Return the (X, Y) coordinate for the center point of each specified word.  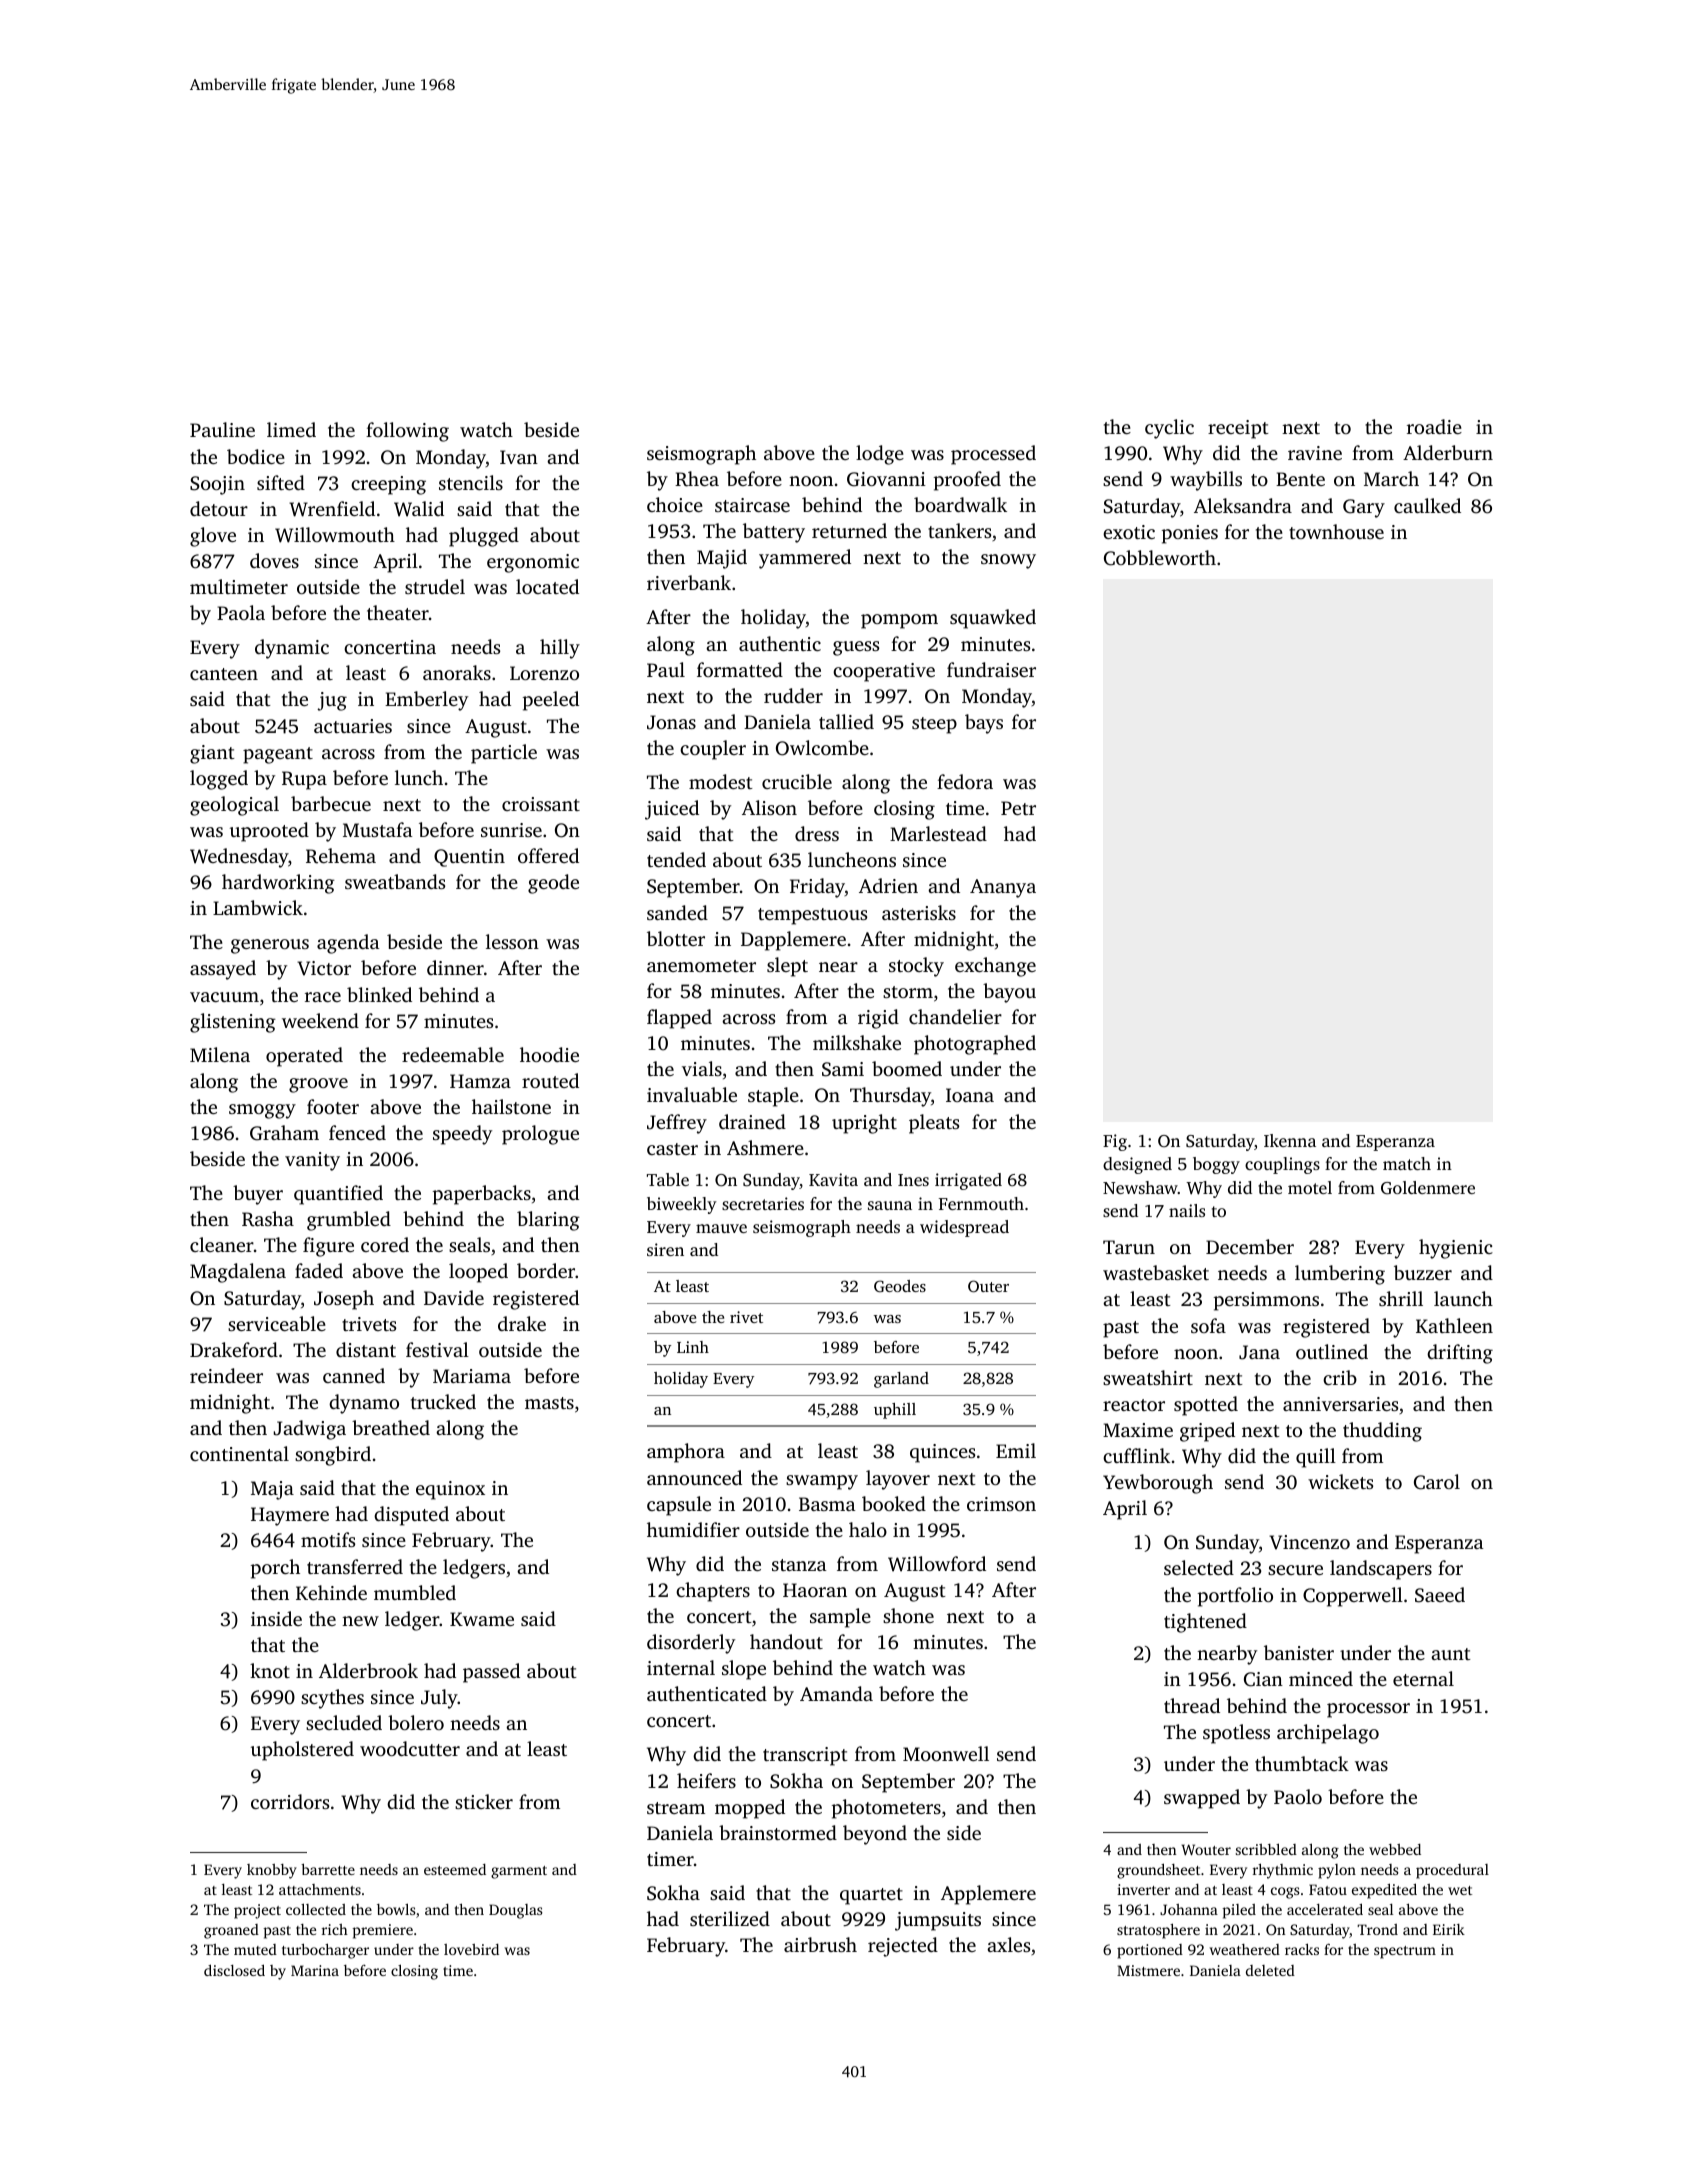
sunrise (511, 830)
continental (239, 1453)
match (1407, 1163)
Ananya (1003, 888)
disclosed (234, 1970)
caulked (1427, 505)
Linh (693, 1347)
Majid (722, 559)
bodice (256, 456)
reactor (1134, 1405)
